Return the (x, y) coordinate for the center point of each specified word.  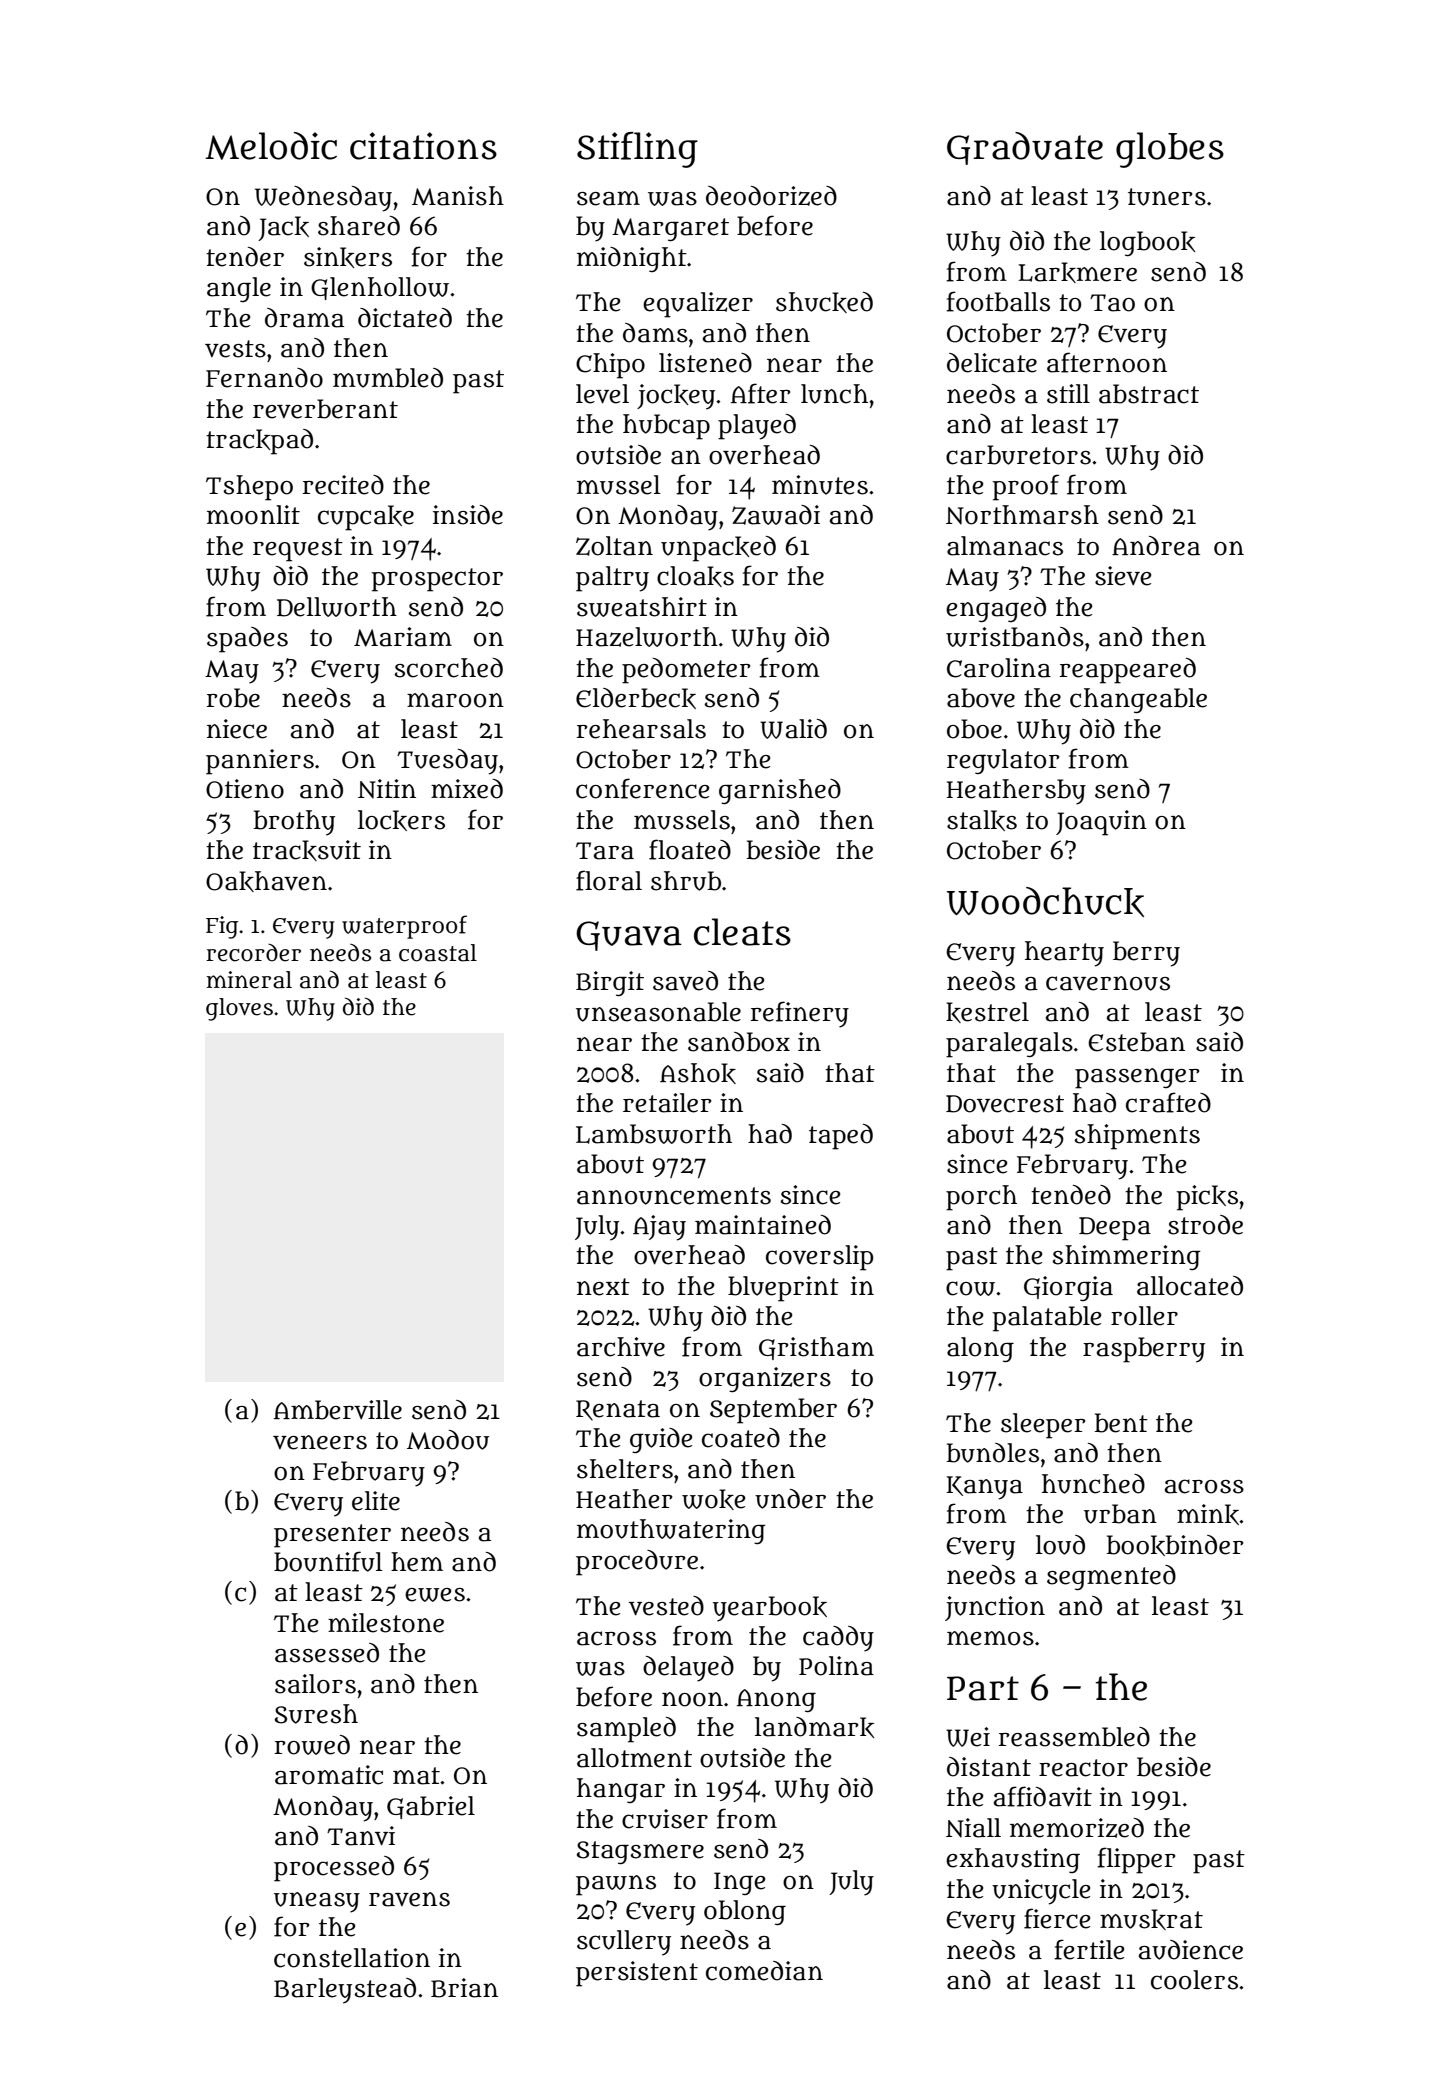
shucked (824, 302)
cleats (742, 932)
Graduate (1025, 148)
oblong (745, 1912)
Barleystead (345, 1991)
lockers (401, 820)
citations (423, 146)
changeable (1138, 700)
